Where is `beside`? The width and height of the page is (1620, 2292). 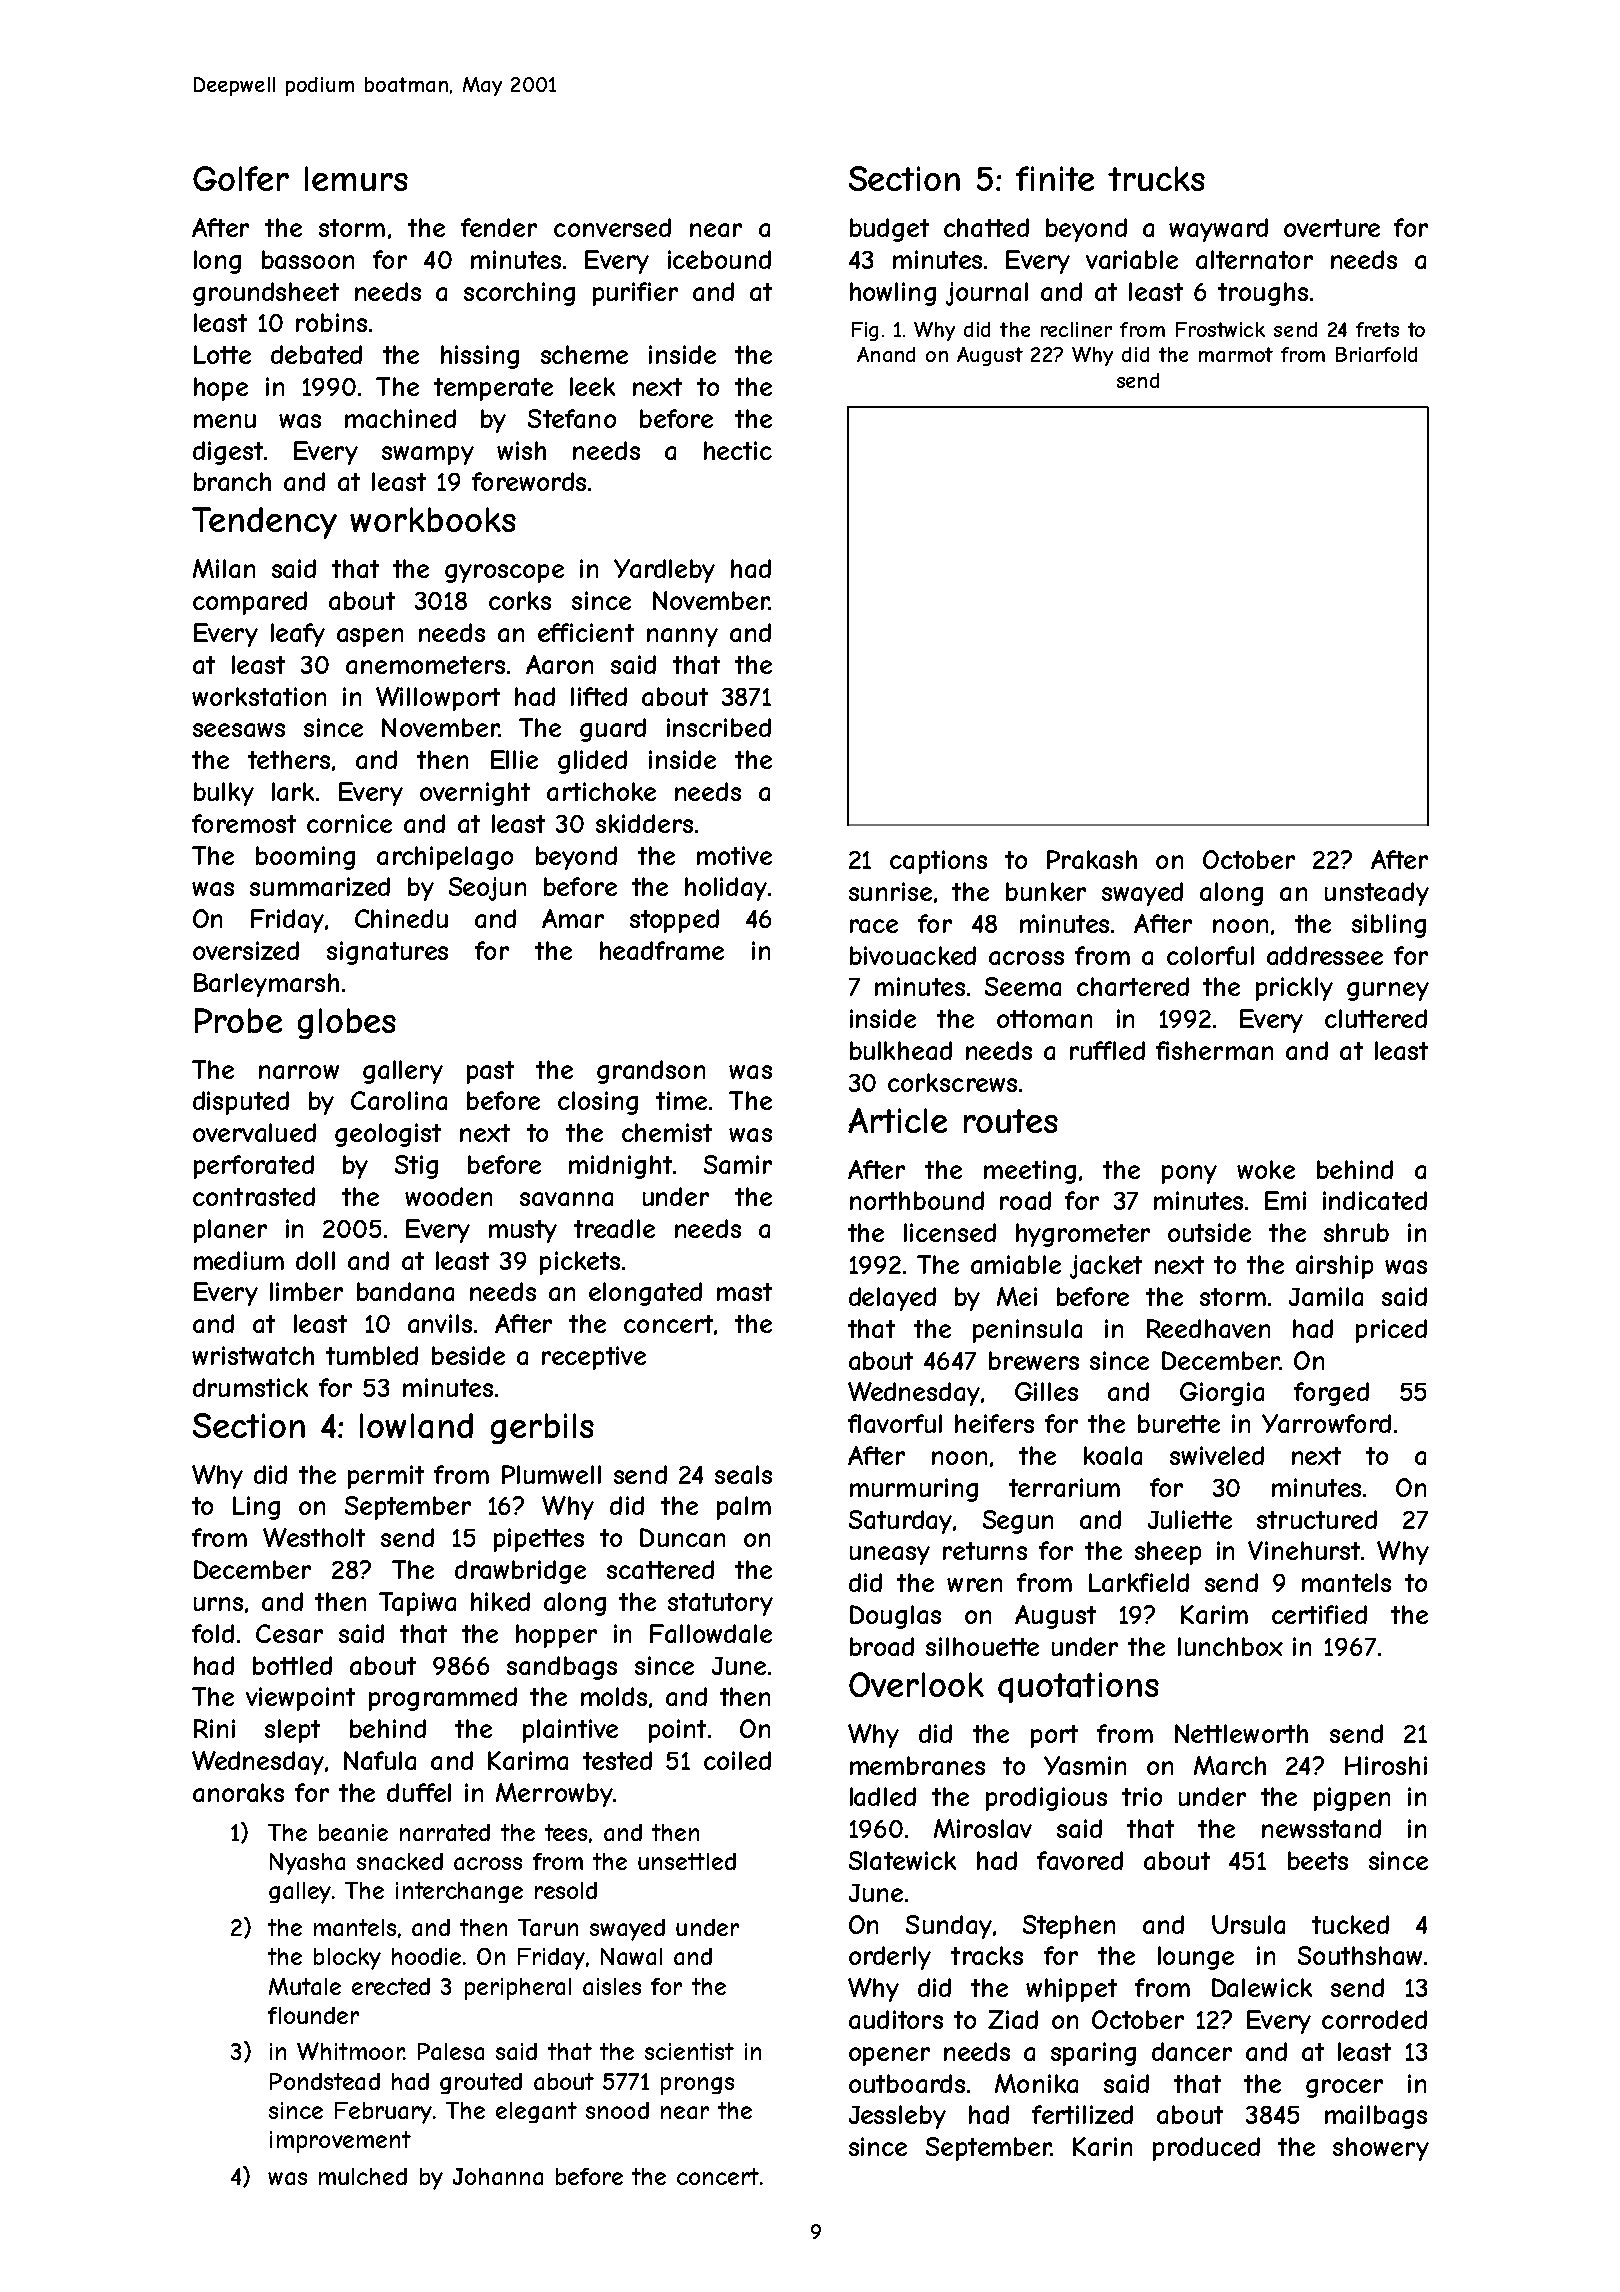 beside is located at coordinates (468, 1355).
